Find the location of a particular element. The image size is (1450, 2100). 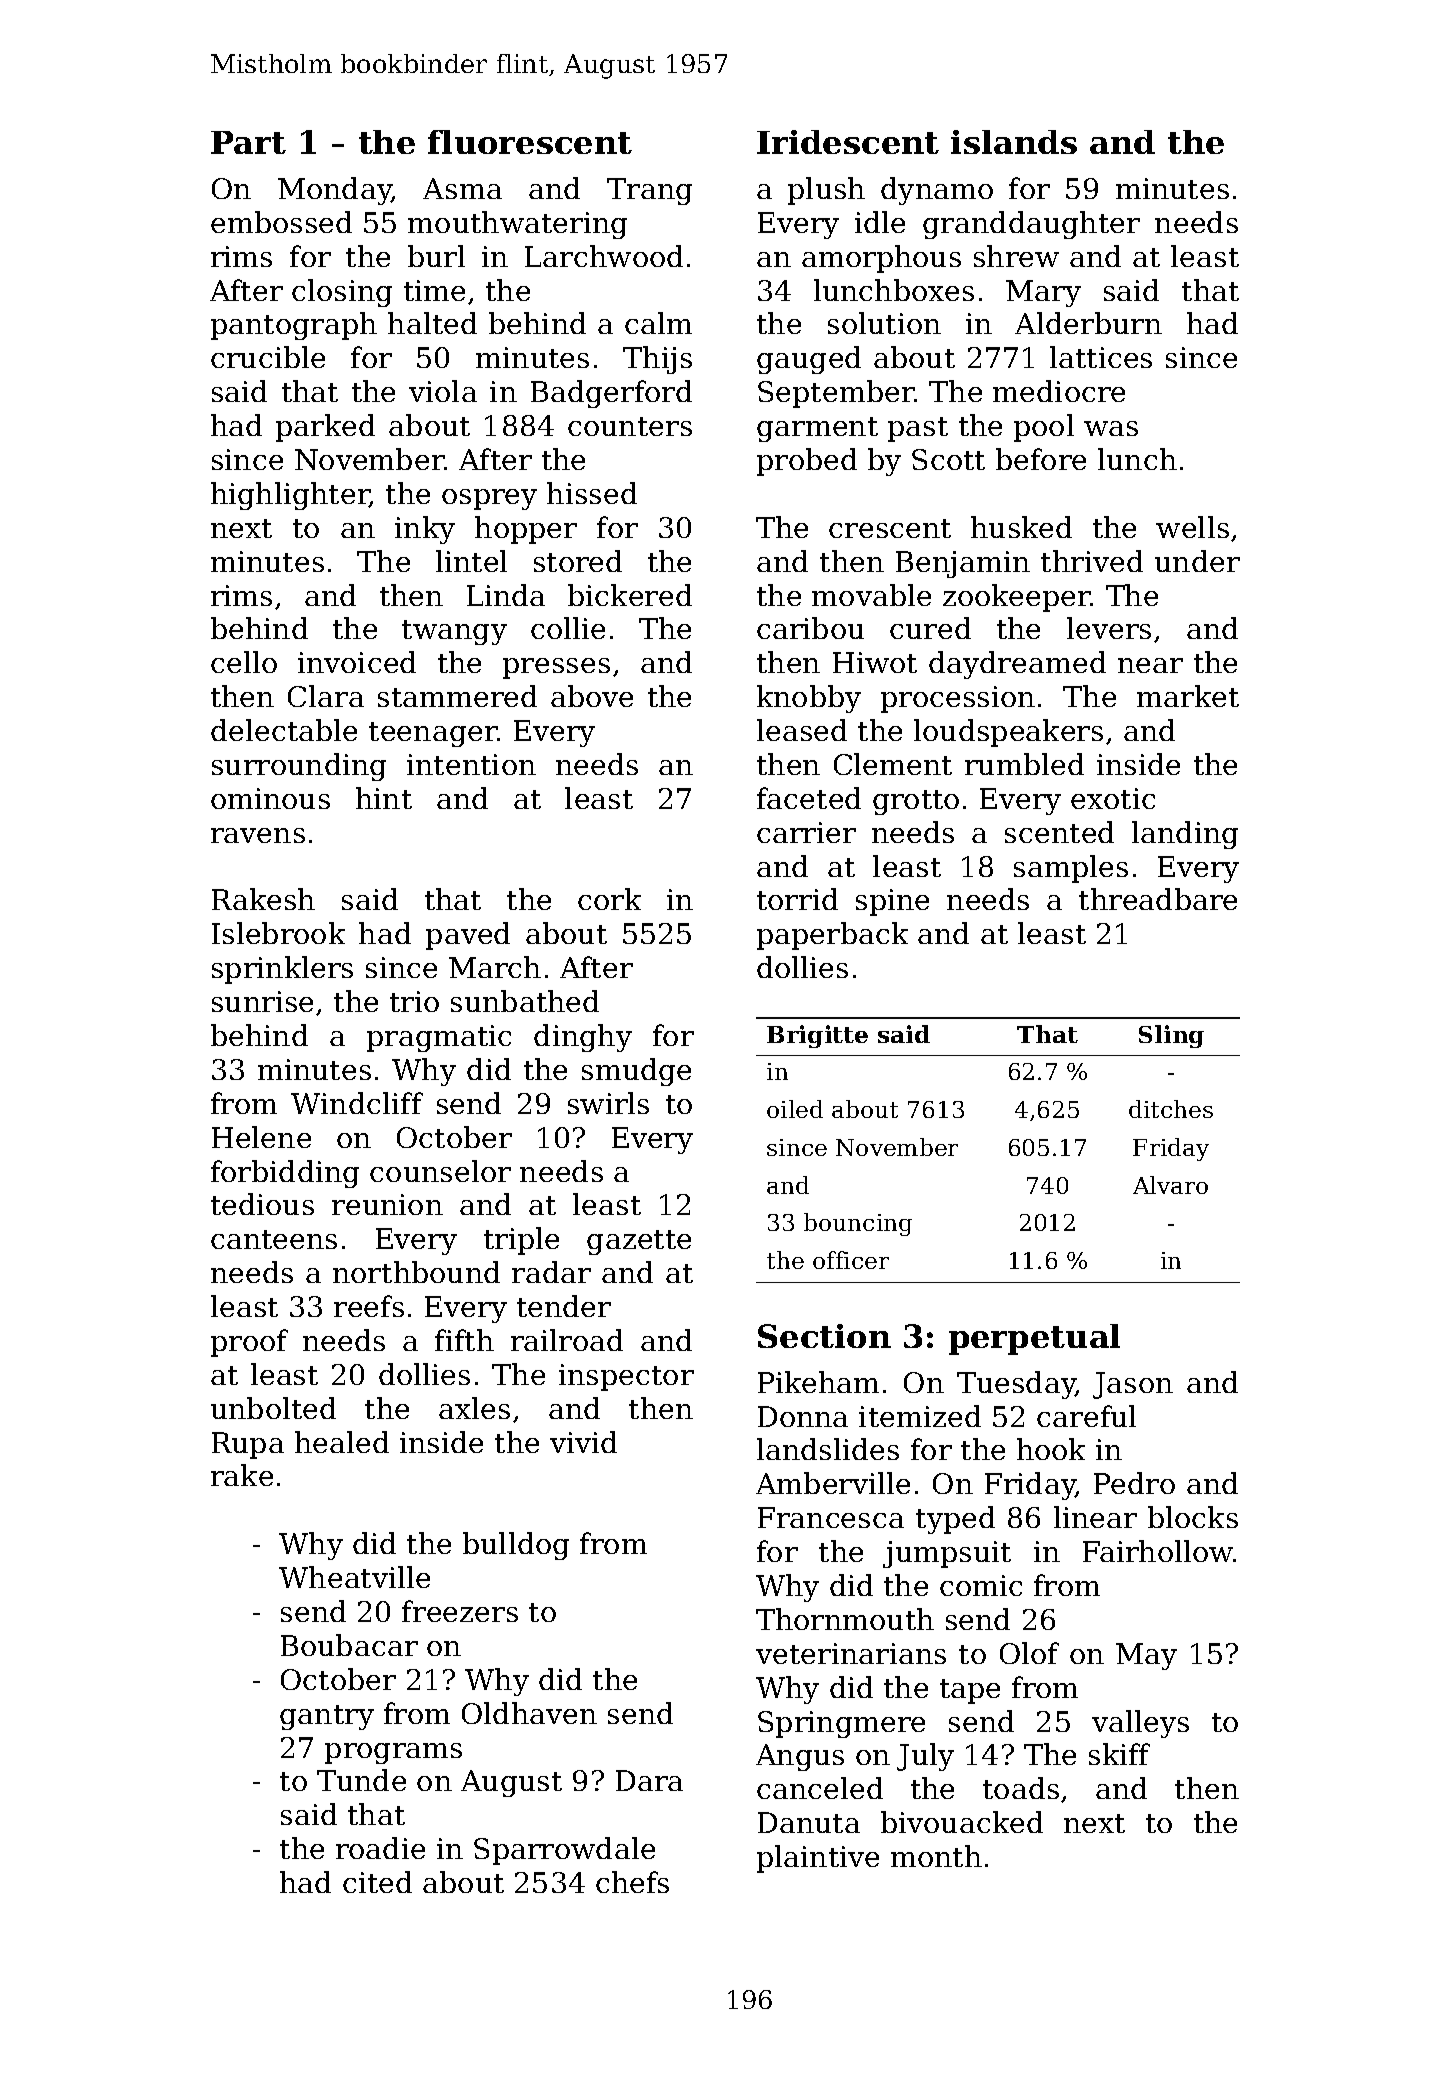

above is located at coordinates (592, 696).
